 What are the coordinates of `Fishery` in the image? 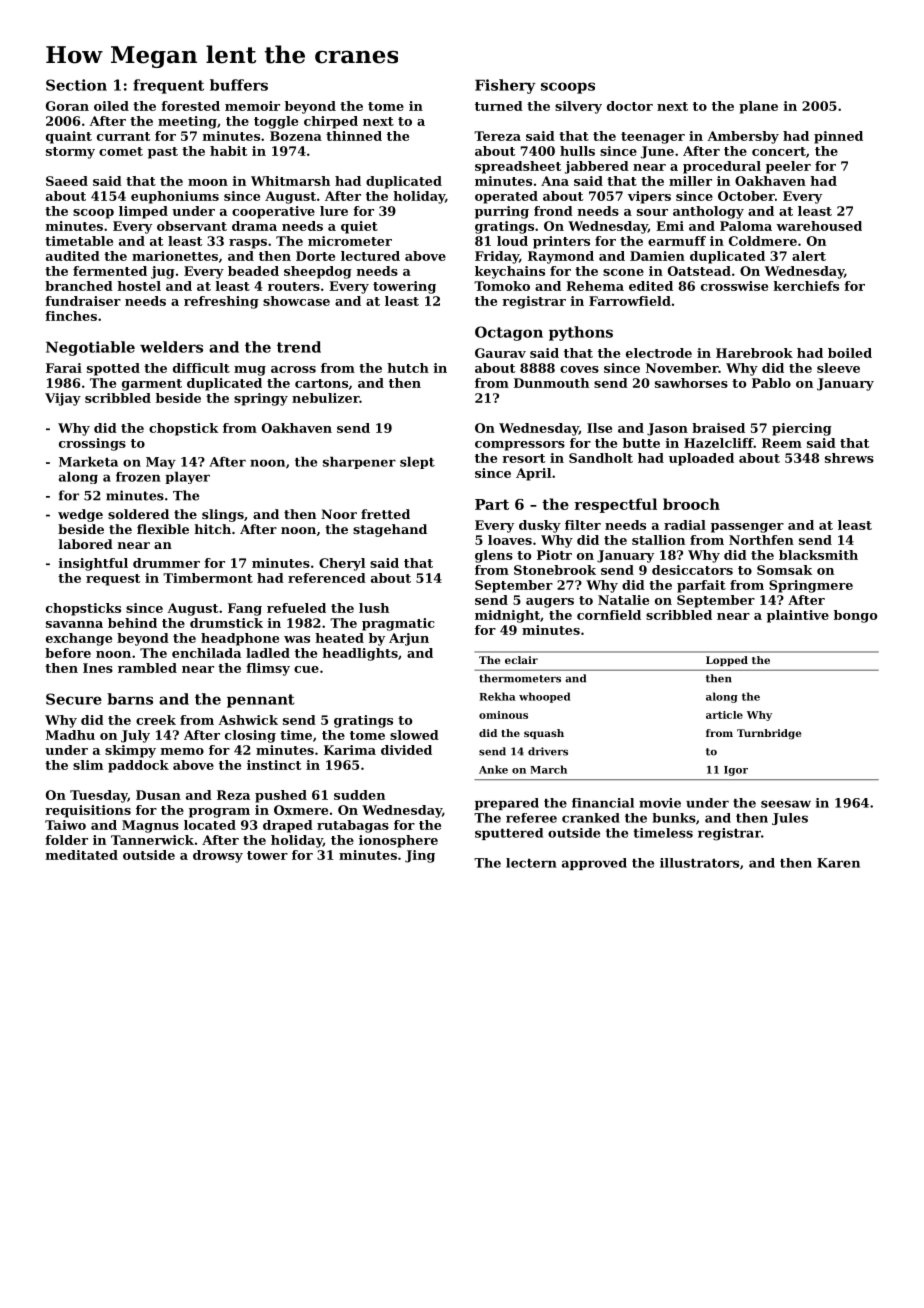 It's located at (505, 86).
